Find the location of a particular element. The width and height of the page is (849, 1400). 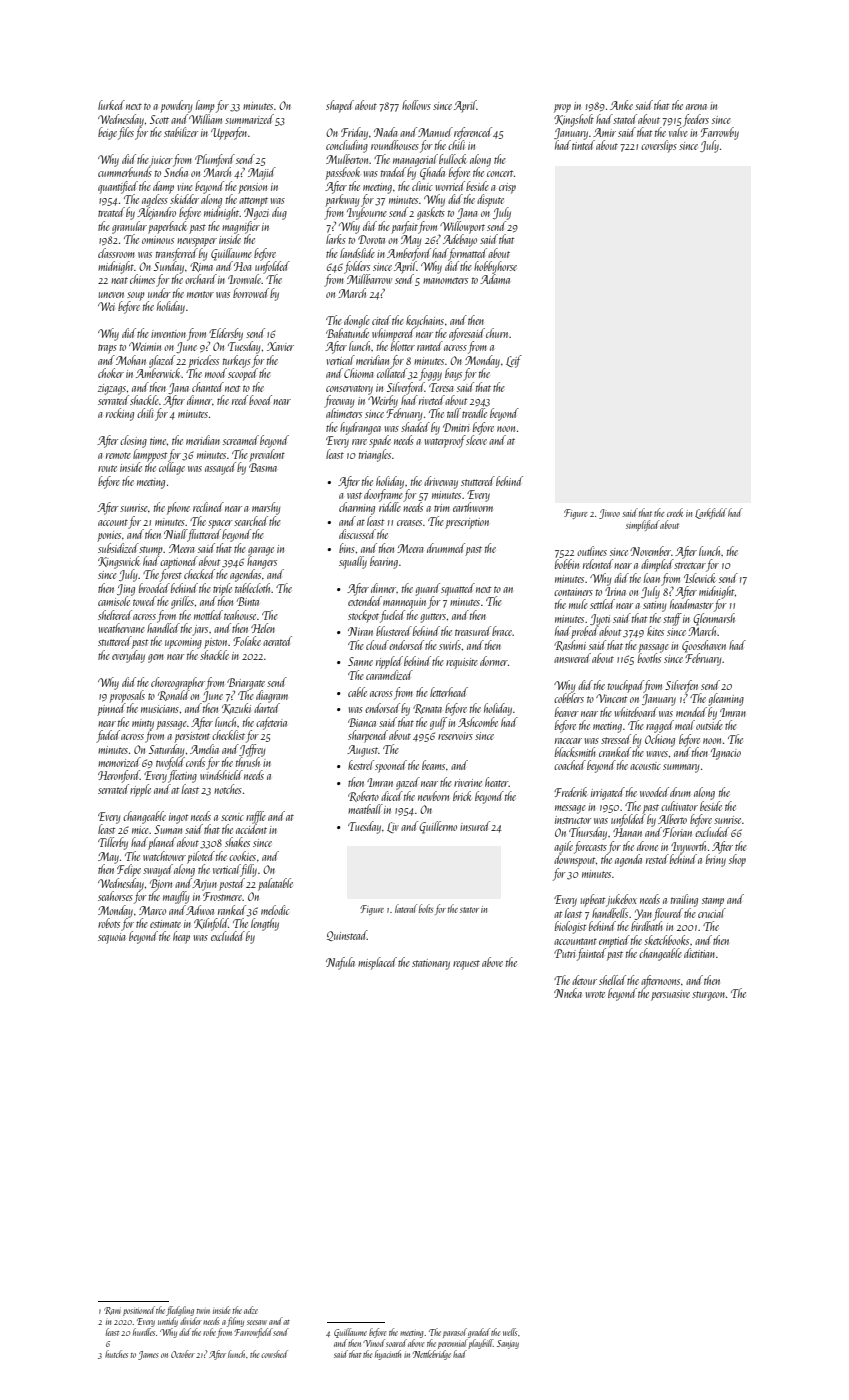

tinted is located at coordinates (583, 145).
